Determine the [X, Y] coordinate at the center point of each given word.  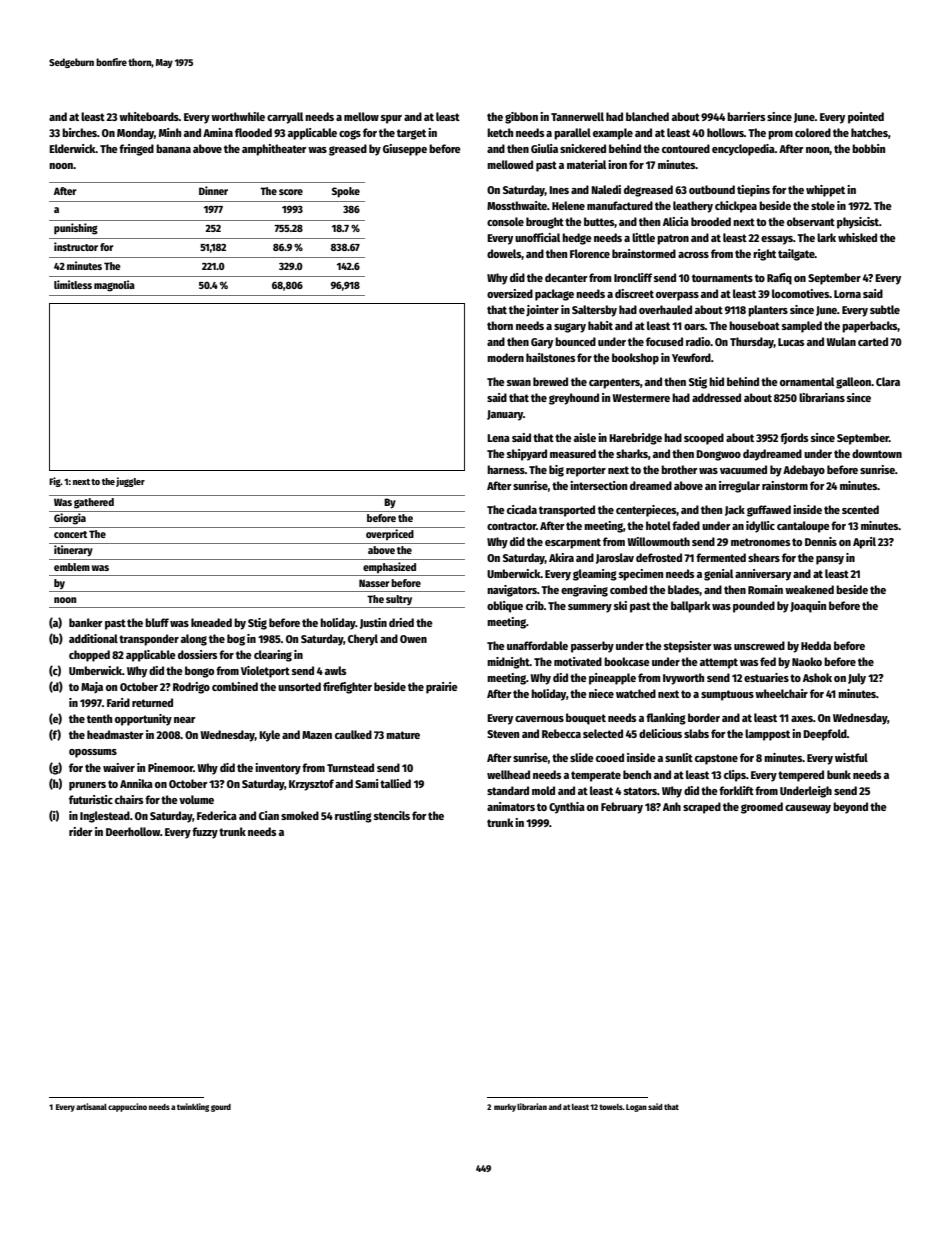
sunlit [679, 757]
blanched [647, 116]
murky [505, 1108]
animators [511, 806]
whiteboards [149, 116]
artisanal [91, 1106]
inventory [278, 769]
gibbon [521, 118]
